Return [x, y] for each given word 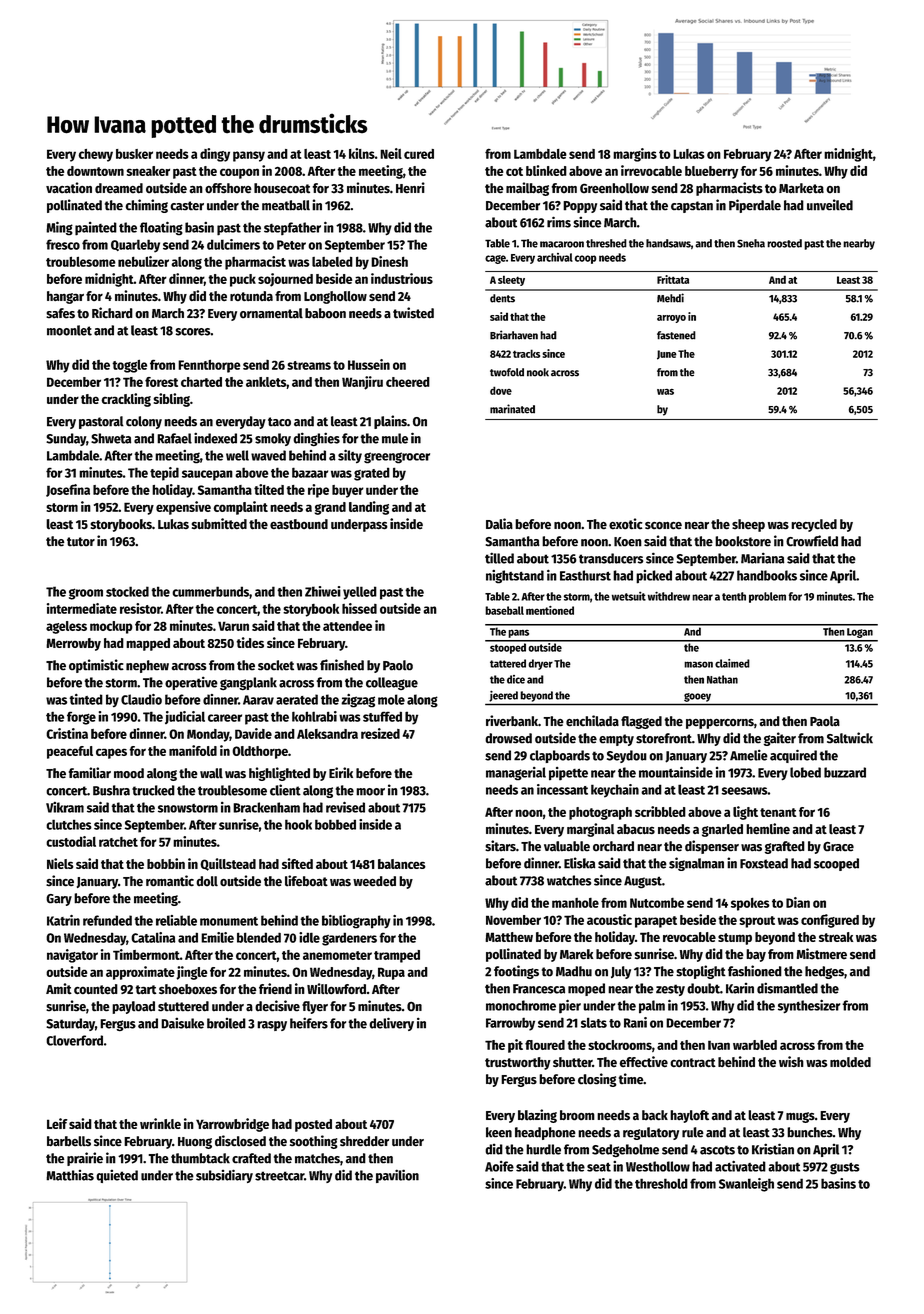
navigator [72, 956]
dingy [215, 155]
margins [635, 155]
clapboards [560, 756]
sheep [748, 525]
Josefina [68, 490]
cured [419, 154]
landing [369, 508]
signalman [696, 864]
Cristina [67, 733]
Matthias [70, 1175]
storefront [664, 738]
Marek [576, 954]
